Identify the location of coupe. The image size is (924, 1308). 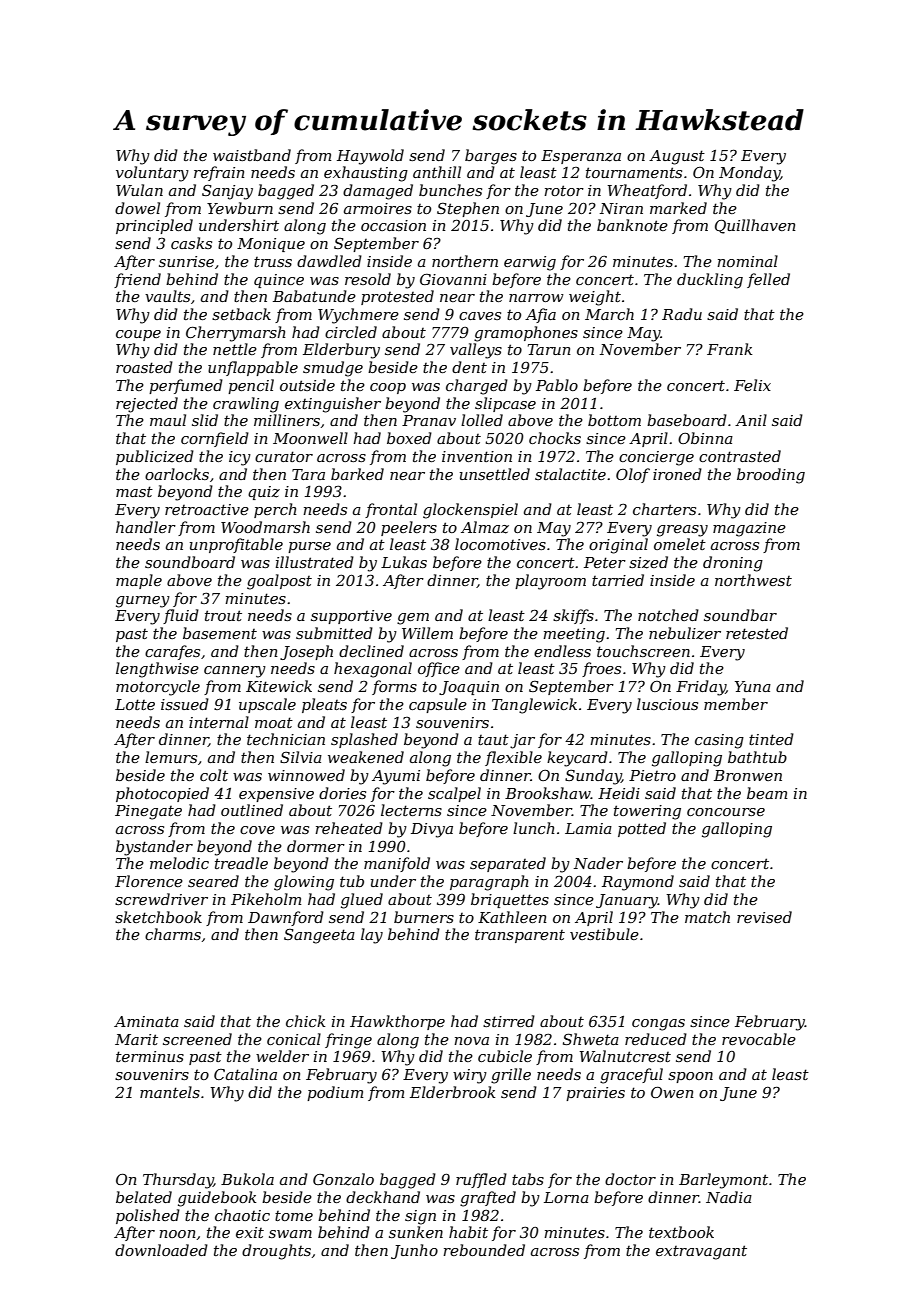
(138, 335).
